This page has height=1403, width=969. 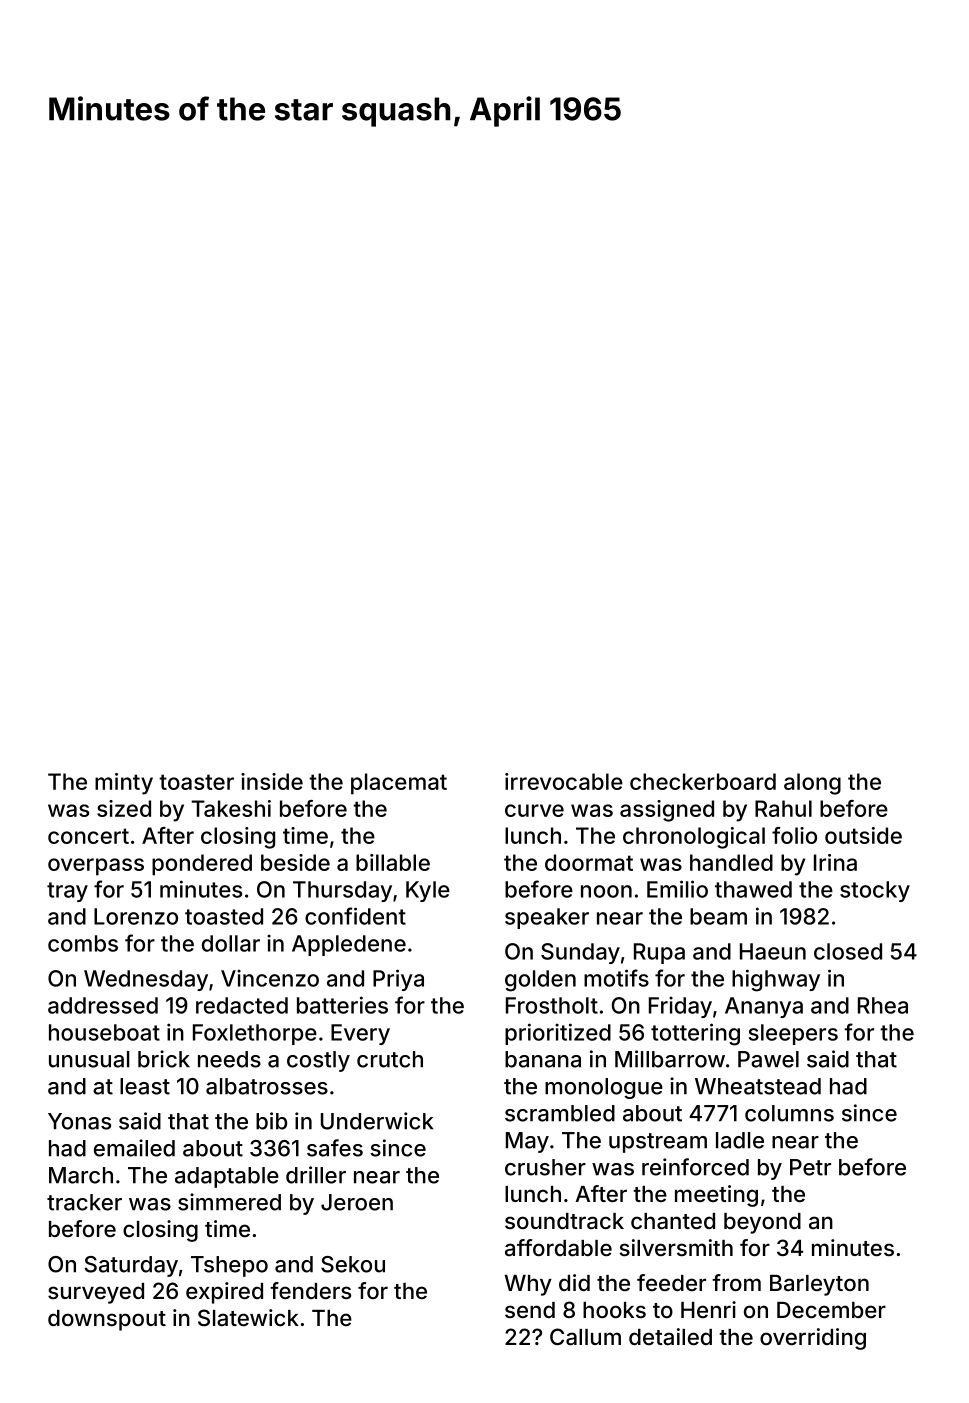 What do you see at coordinates (810, 1167) in the page?
I see `Petr` at bounding box center [810, 1167].
